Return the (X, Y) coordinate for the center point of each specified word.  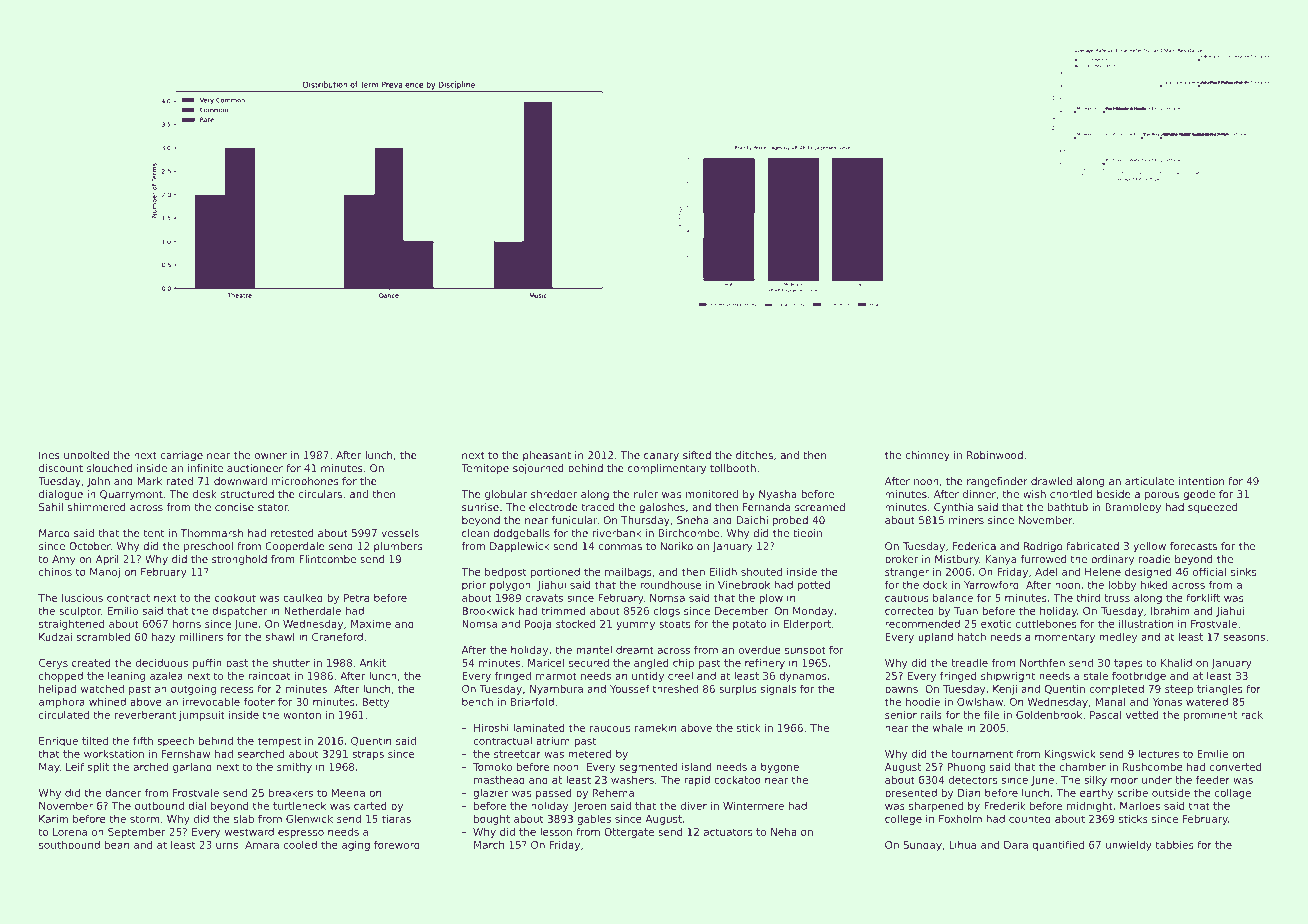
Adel (1046, 572)
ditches (754, 455)
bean (117, 845)
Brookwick (488, 611)
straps (368, 755)
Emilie (1212, 754)
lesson (556, 832)
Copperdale (295, 547)
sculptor (80, 612)
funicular (574, 520)
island (697, 767)
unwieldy (1129, 846)
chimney (927, 456)
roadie (1155, 559)
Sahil (51, 507)
